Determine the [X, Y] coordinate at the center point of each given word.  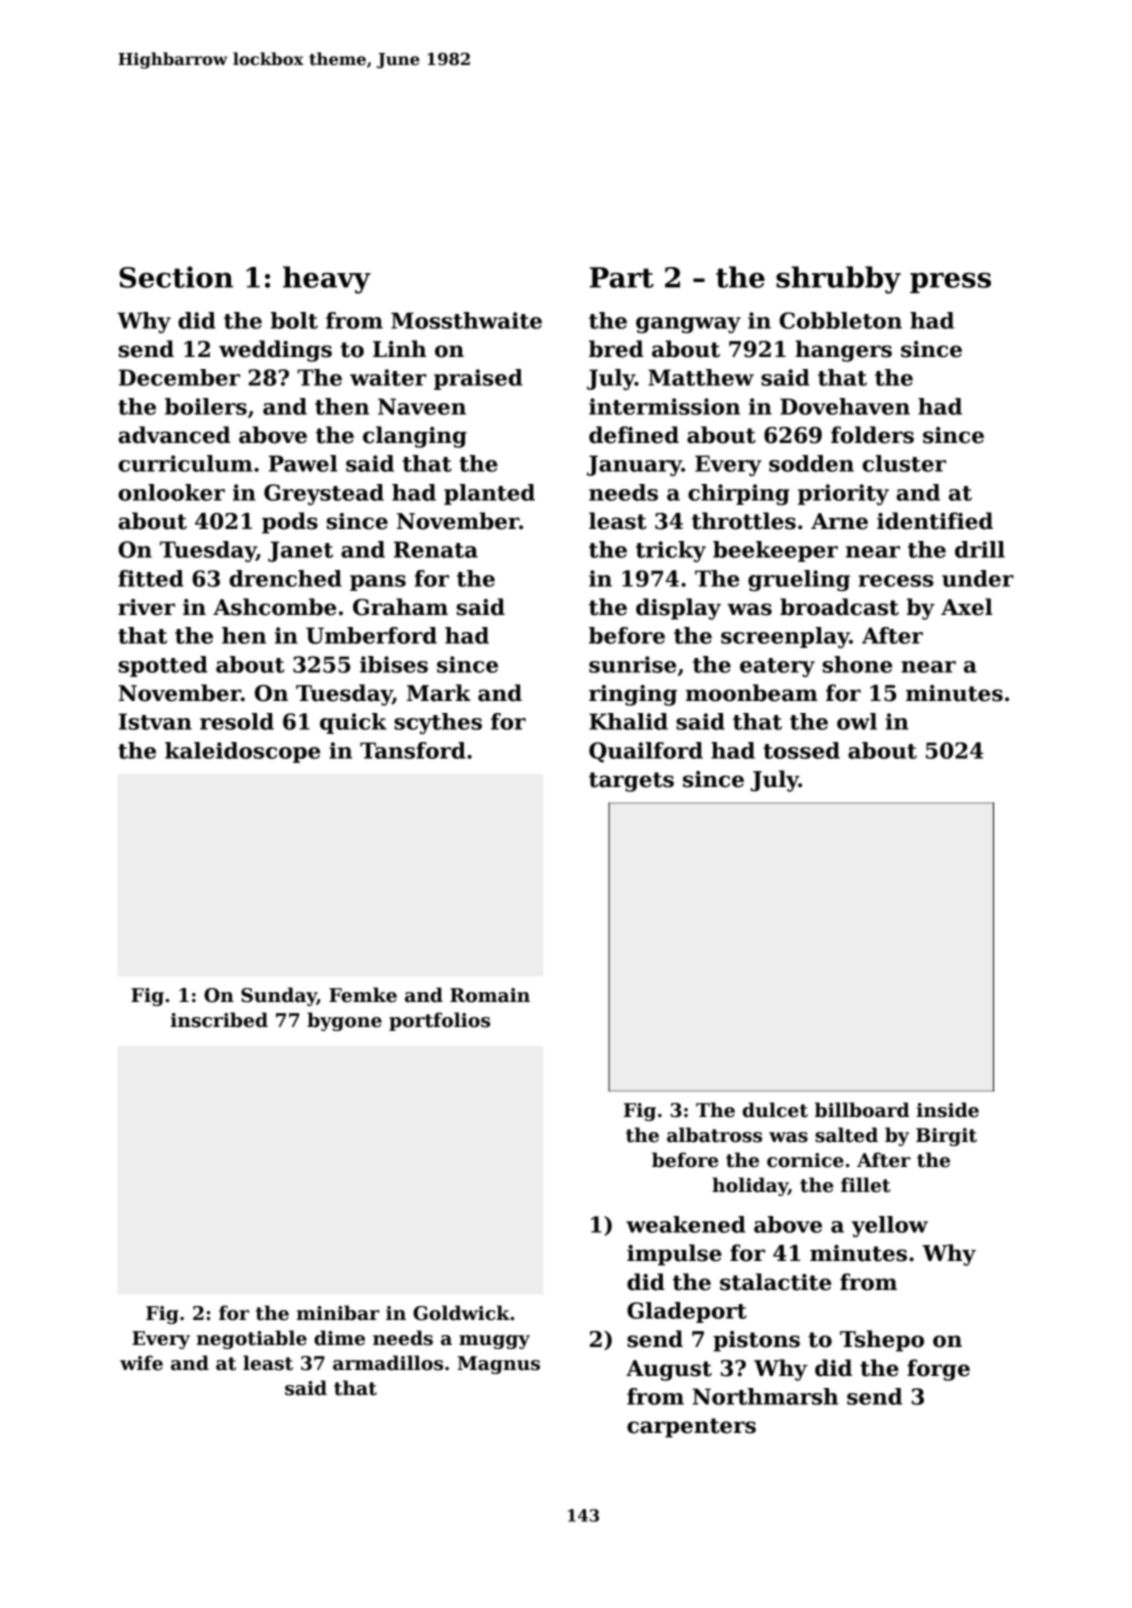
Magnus [499, 1365]
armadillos [388, 1363]
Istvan [155, 721]
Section [176, 277]
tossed [801, 750]
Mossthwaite [466, 320]
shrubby [838, 280]
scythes [438, 723]
